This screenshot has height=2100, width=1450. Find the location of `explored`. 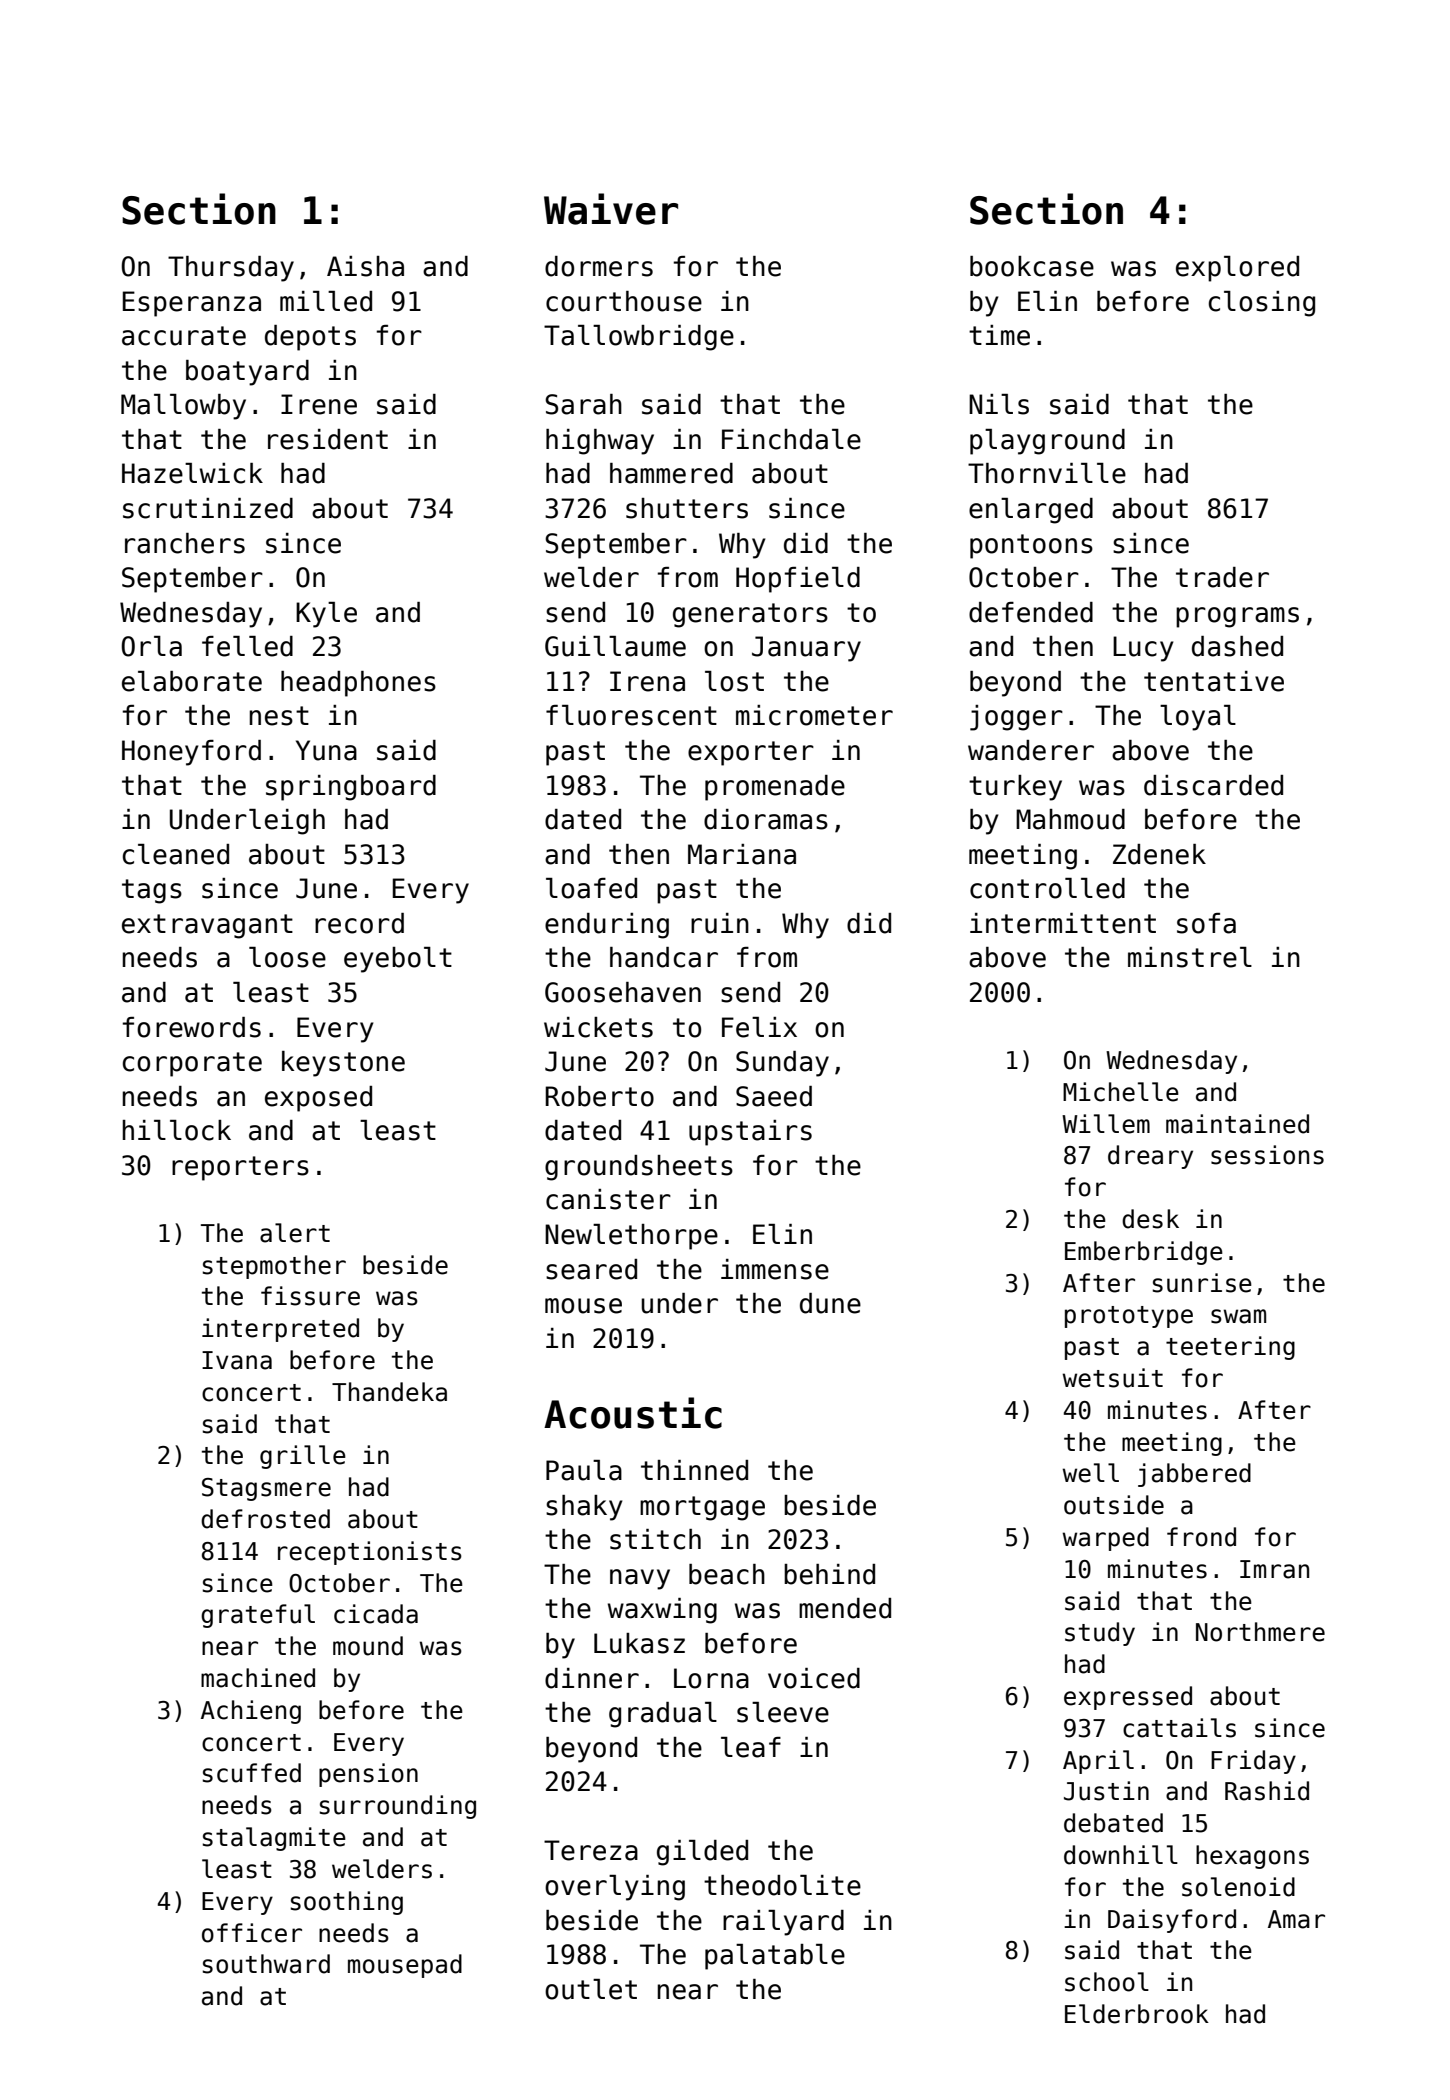

explored is located at coordinates (1237, 269).
